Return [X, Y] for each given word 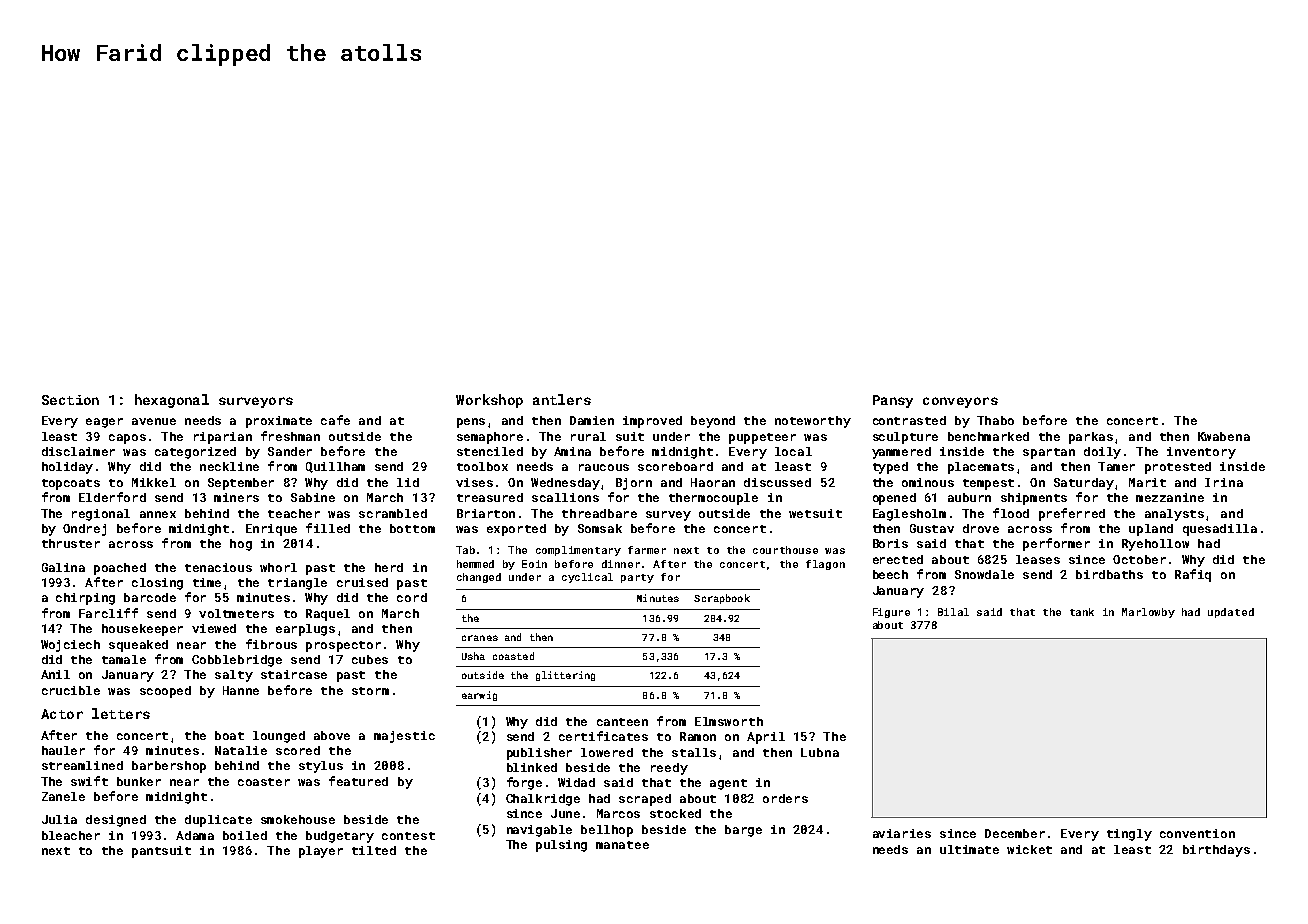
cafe [335, 420]
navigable [539, 831]
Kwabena [1224, 436]
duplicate [218, 821]
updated [1231, 613]
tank [1082, 612]
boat [229, 735]
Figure [891, 613]
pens [471, 423]
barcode [150, 597]
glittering [565, 676]
